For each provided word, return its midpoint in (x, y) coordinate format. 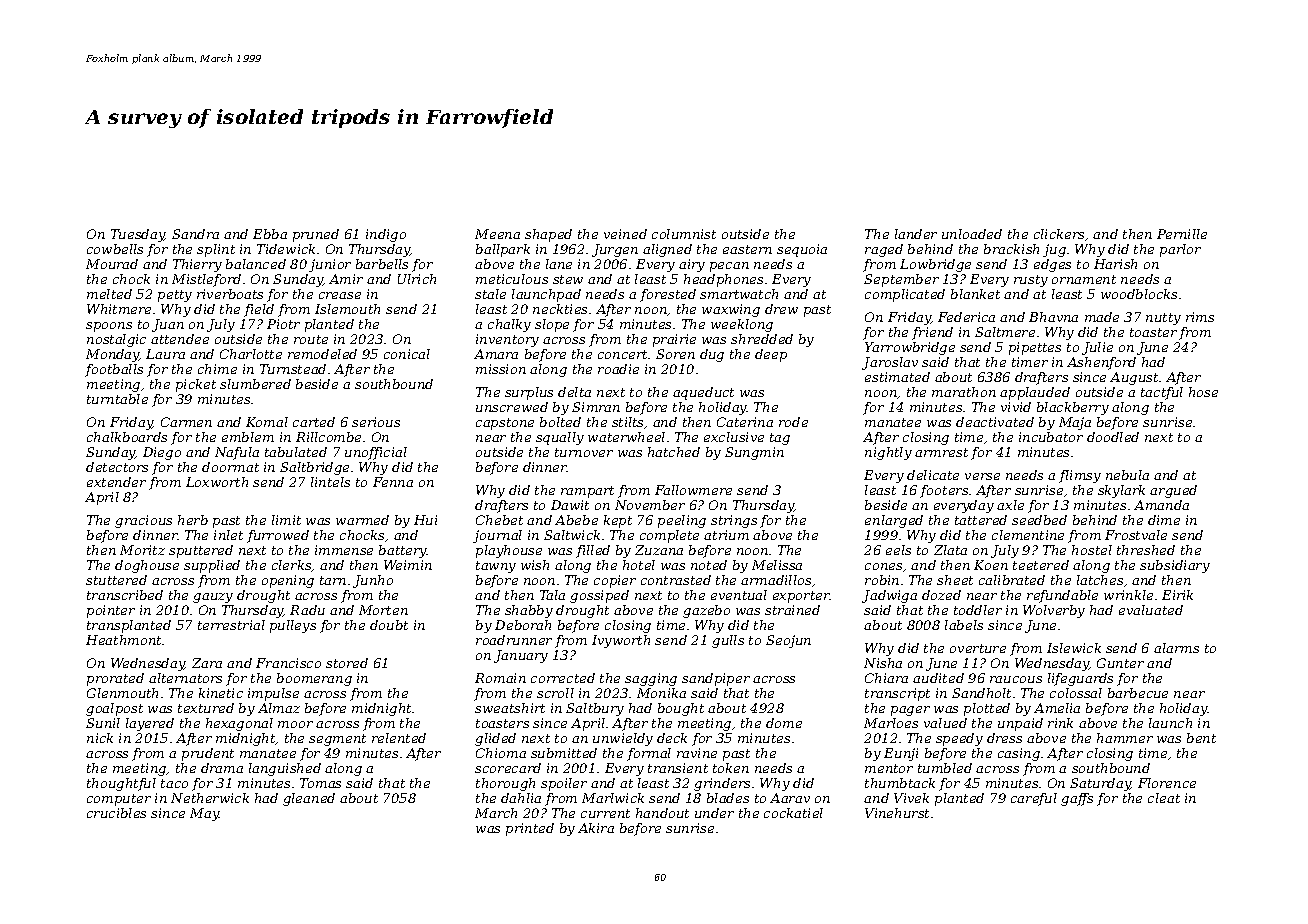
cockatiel (793, 813)
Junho (373, 581)
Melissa (777, 565)
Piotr (283, 324)
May (204, 814)
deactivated (995, 422)
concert (622, 354)
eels (898, 550)
